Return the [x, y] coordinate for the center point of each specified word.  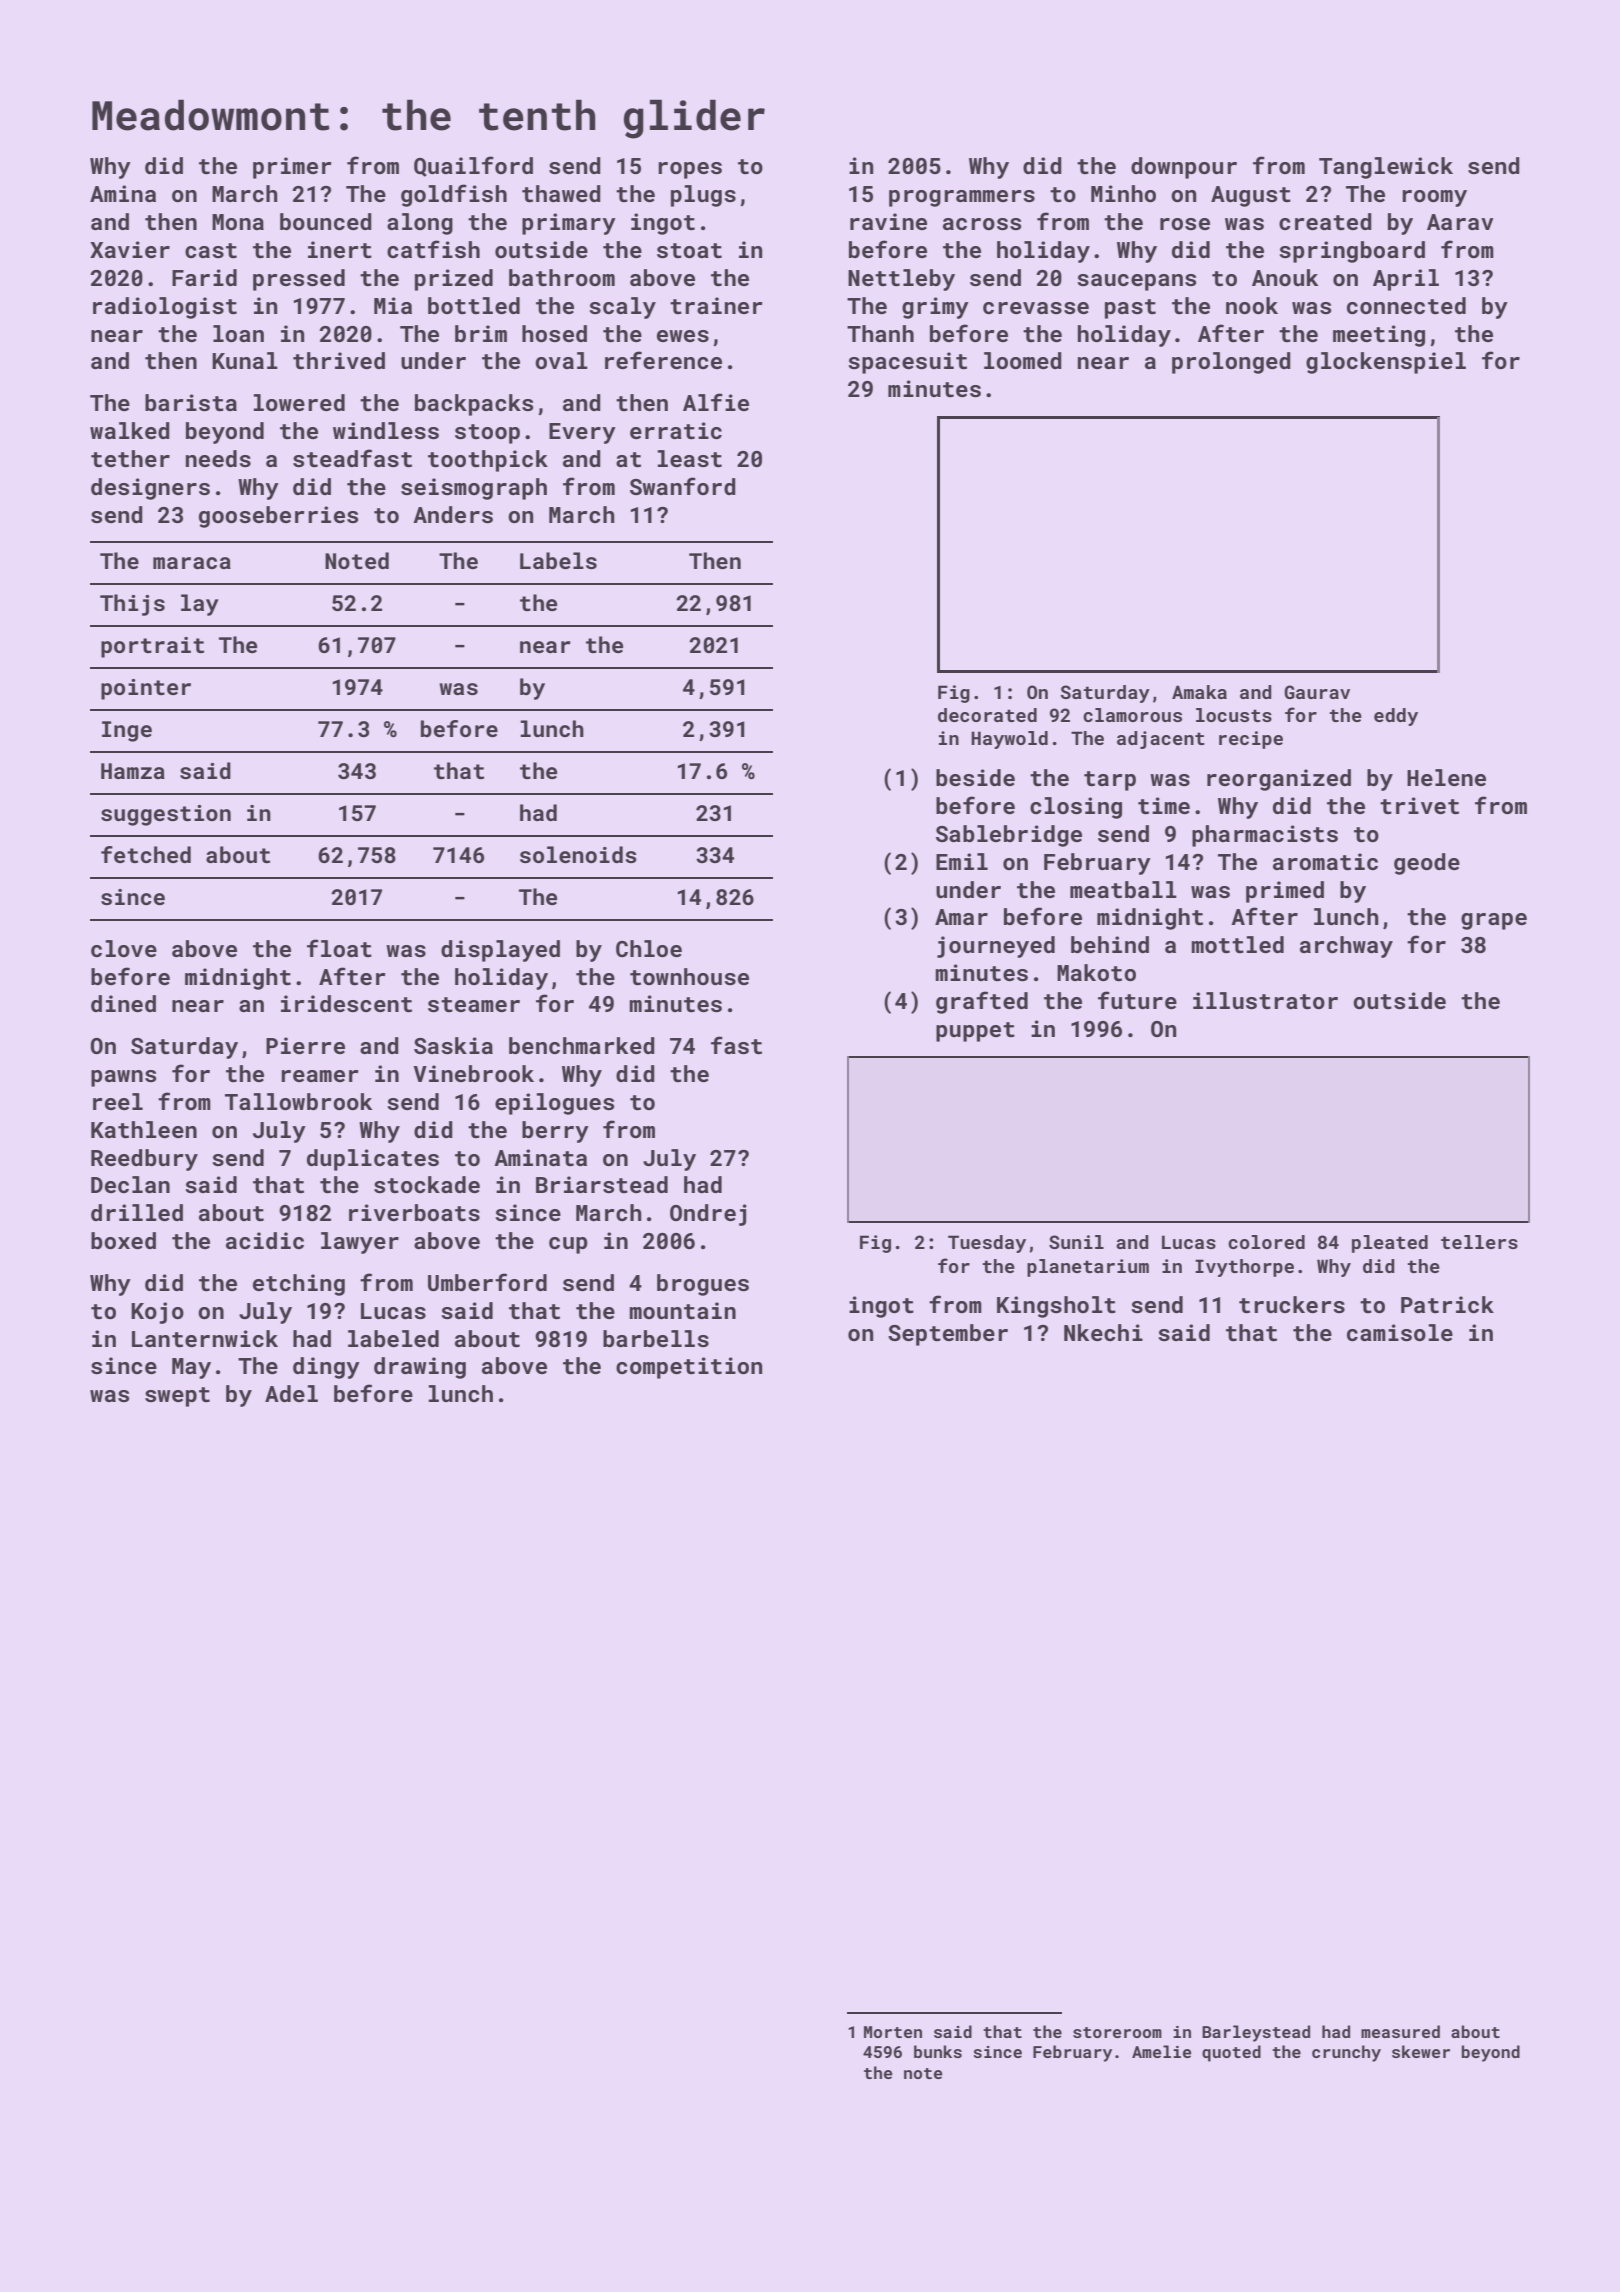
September [948, 1335]
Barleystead [1256, 2033]
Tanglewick [1386, 168]
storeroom [1117, 2032]
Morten [893, 2032]
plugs [703, 196]
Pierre [305, 1045]
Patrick [1447, 1304]
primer [292, 168]
